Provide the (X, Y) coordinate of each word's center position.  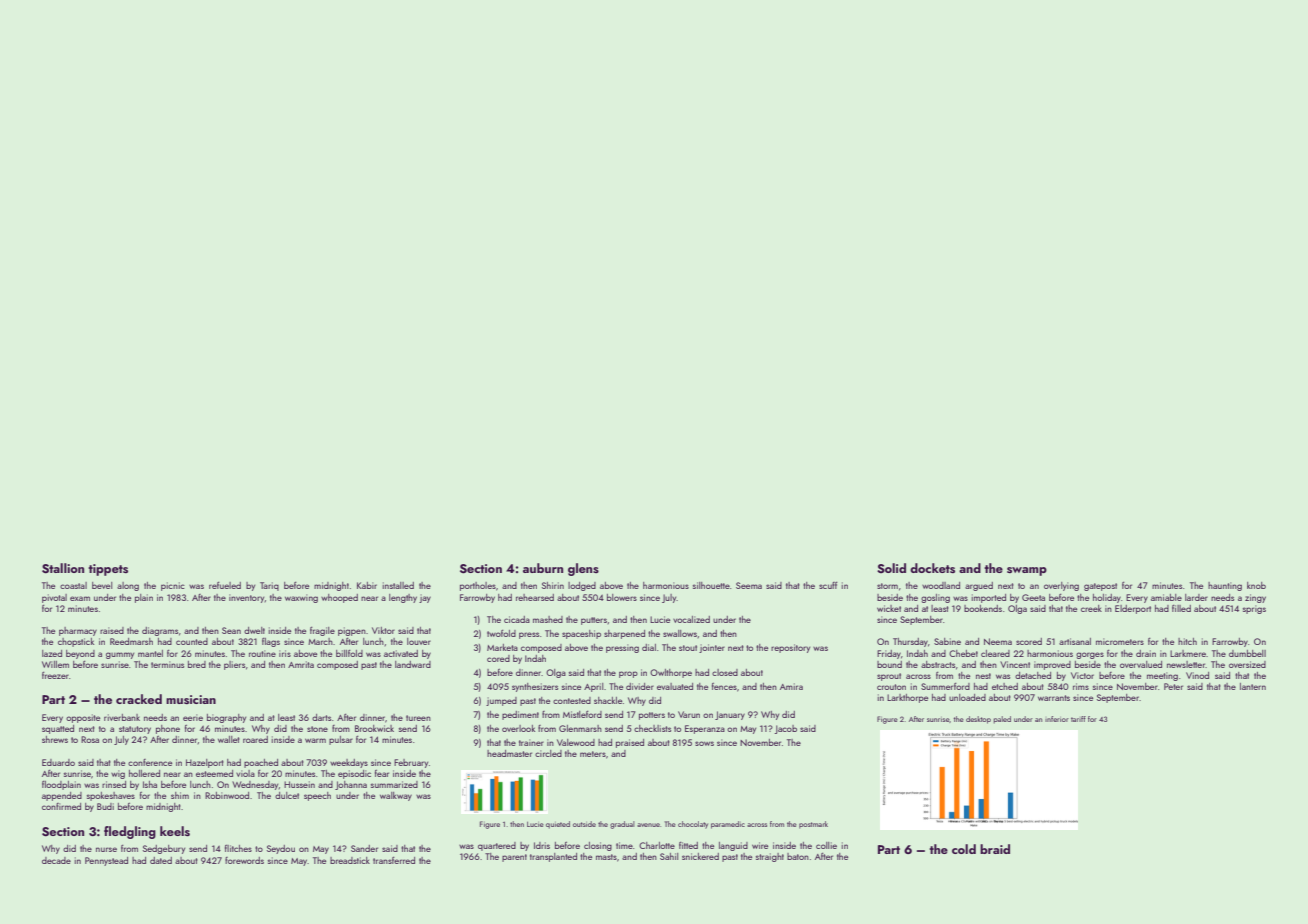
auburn (543, 568)
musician (191, 699)
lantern (1253, 686)
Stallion (63, 568)
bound (889, 664)
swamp (1027, 571)
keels (175, 831)
